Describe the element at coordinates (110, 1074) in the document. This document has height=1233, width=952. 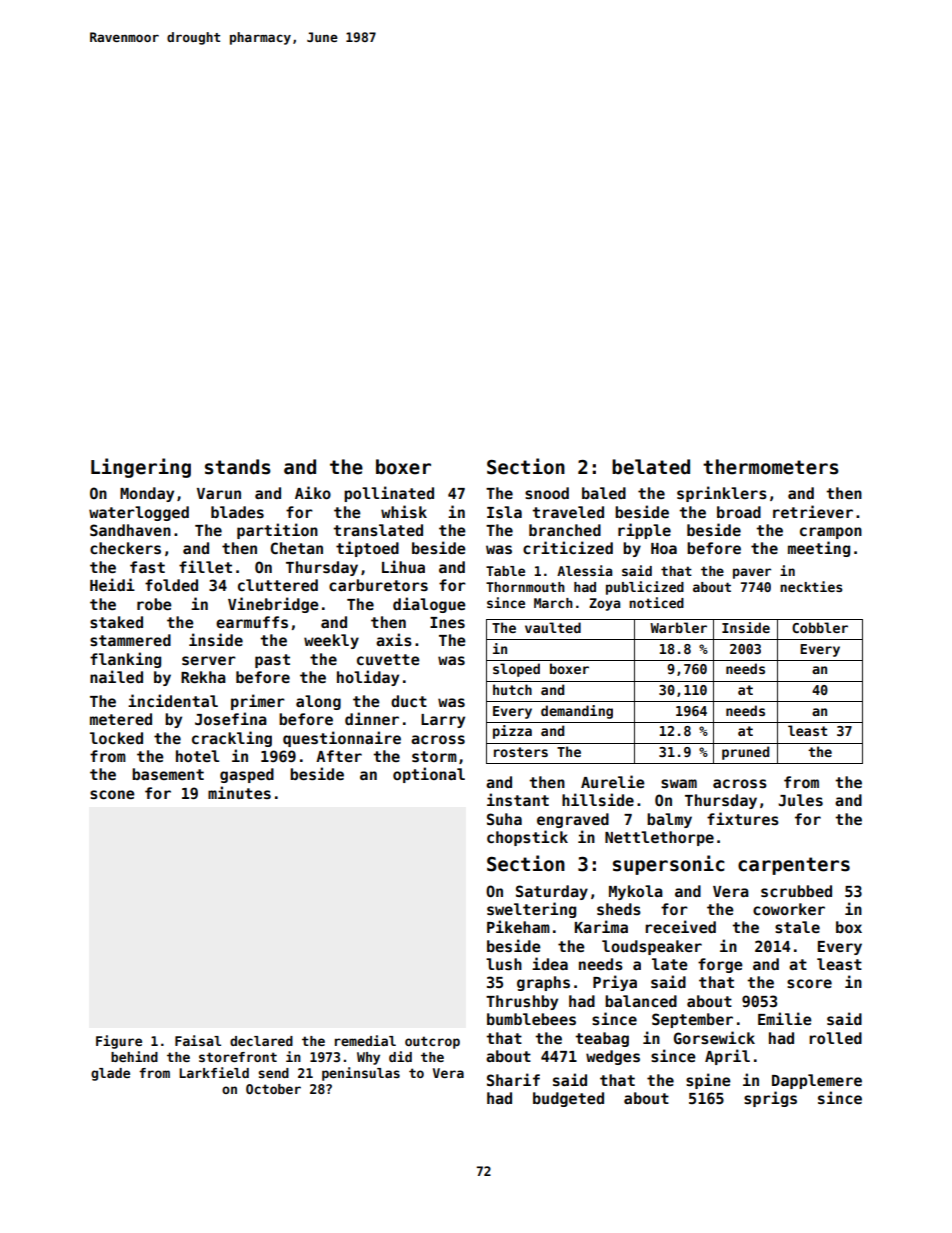
I see `glade` at that location.
